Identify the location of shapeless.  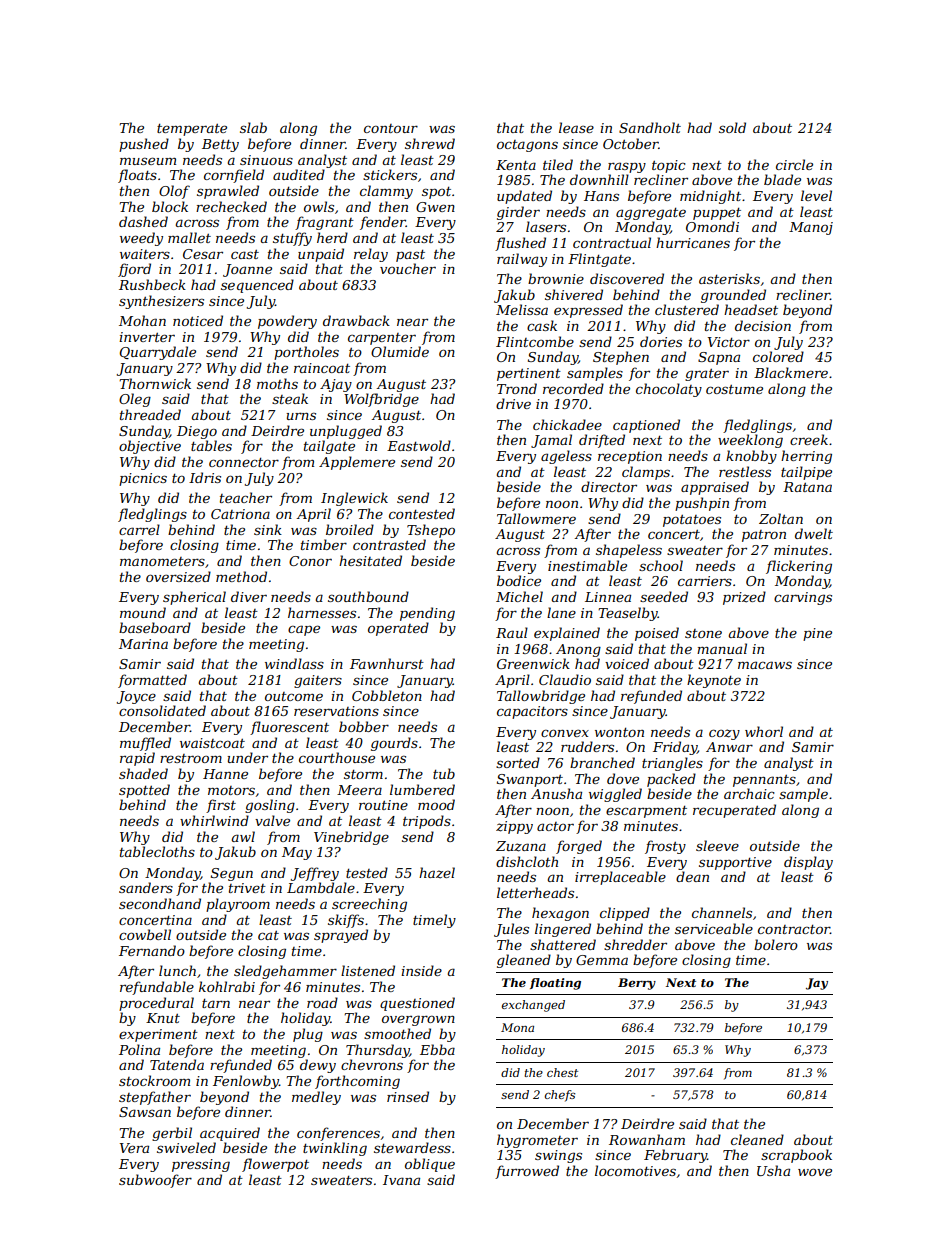
(629, 551).
